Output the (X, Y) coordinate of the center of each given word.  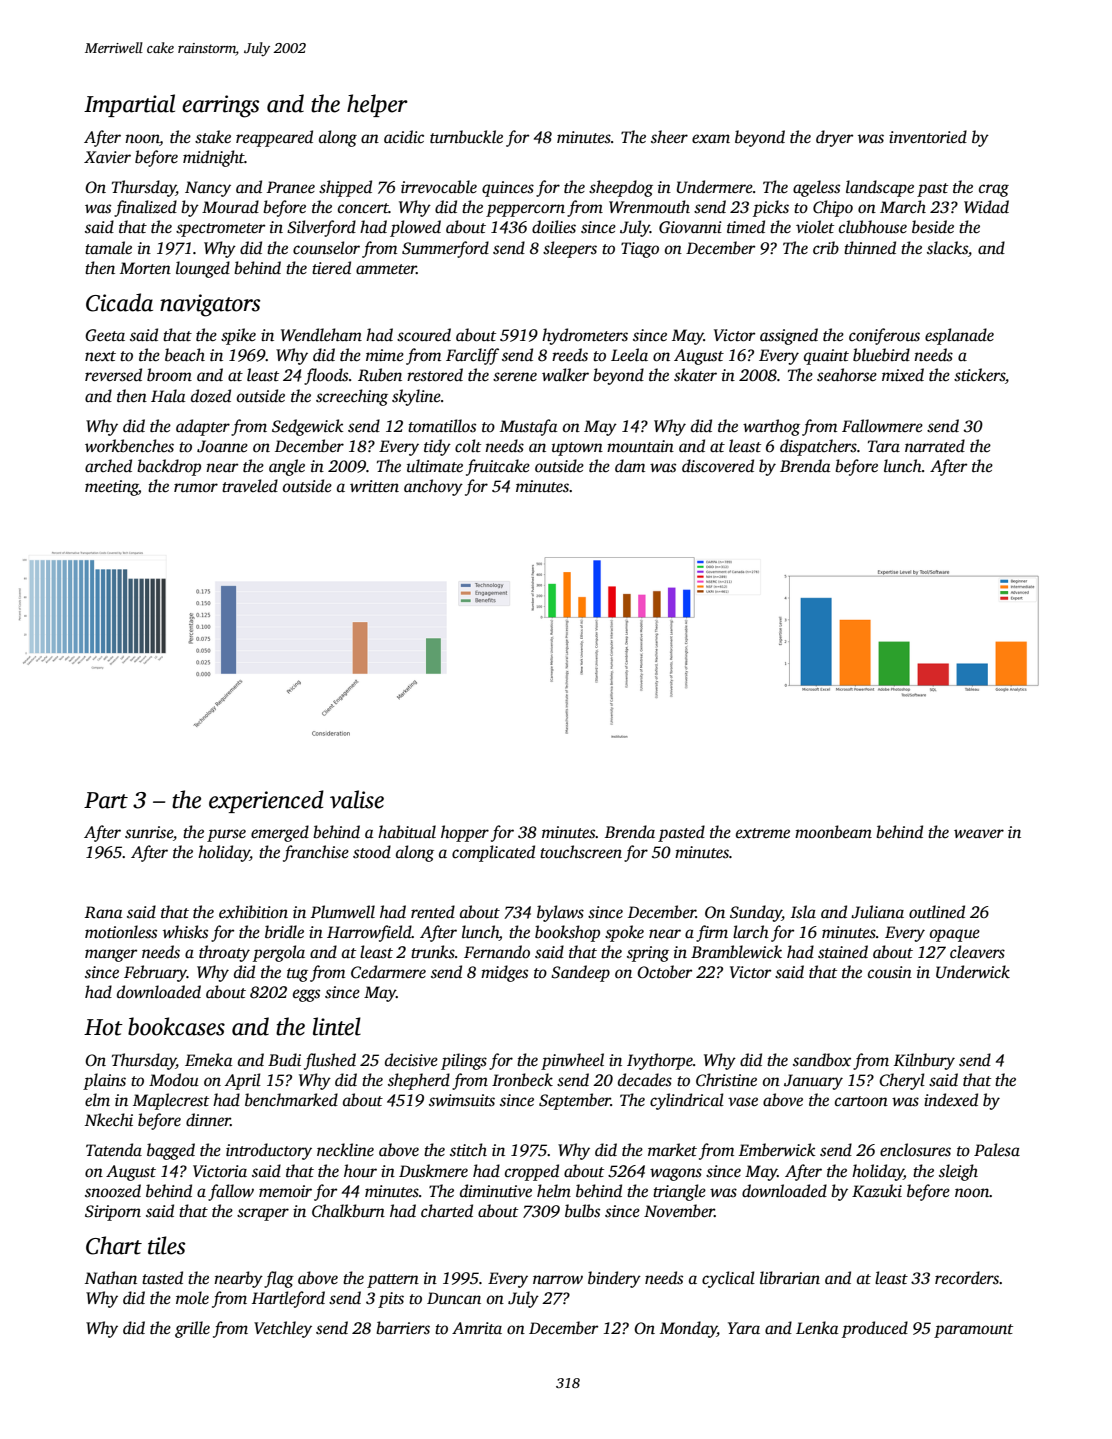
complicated (493, 853)
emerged (280, 833)
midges (504, 973)
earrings (220, 106)
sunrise (149, 832)
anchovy (433, 487)
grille (192, 1329)
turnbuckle (466, 137)
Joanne (222, 446)
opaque (955, 935)
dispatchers (818, 447)
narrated (935, 446)
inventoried (928, 137)
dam (630, 466)
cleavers (977, 952)
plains (104, 1081)
